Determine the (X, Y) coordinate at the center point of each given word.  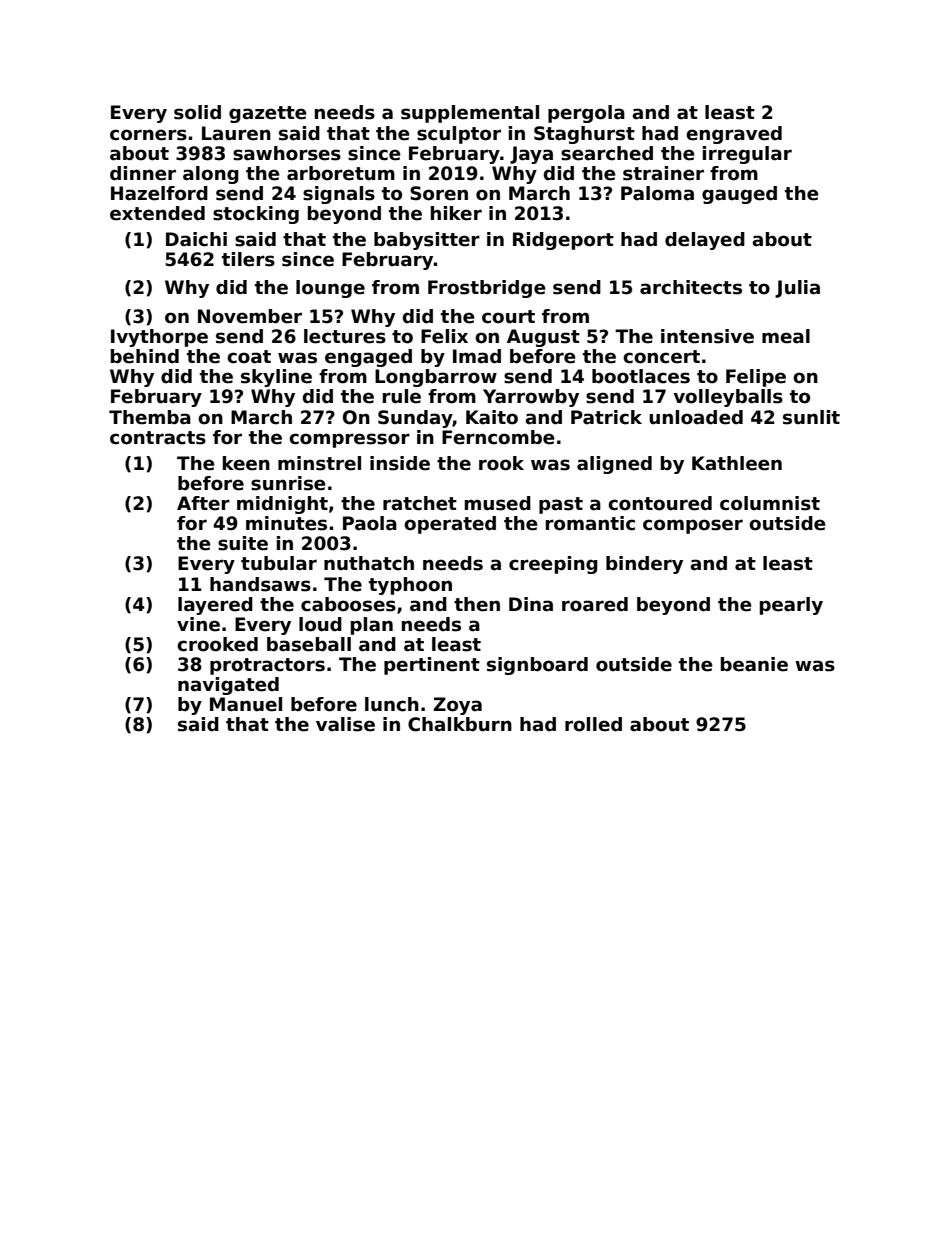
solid (197, 112)
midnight (282, 505)
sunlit (811, 417)
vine (198, 624)
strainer (663, 173)
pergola (586, 114)
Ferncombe (498, 437)
